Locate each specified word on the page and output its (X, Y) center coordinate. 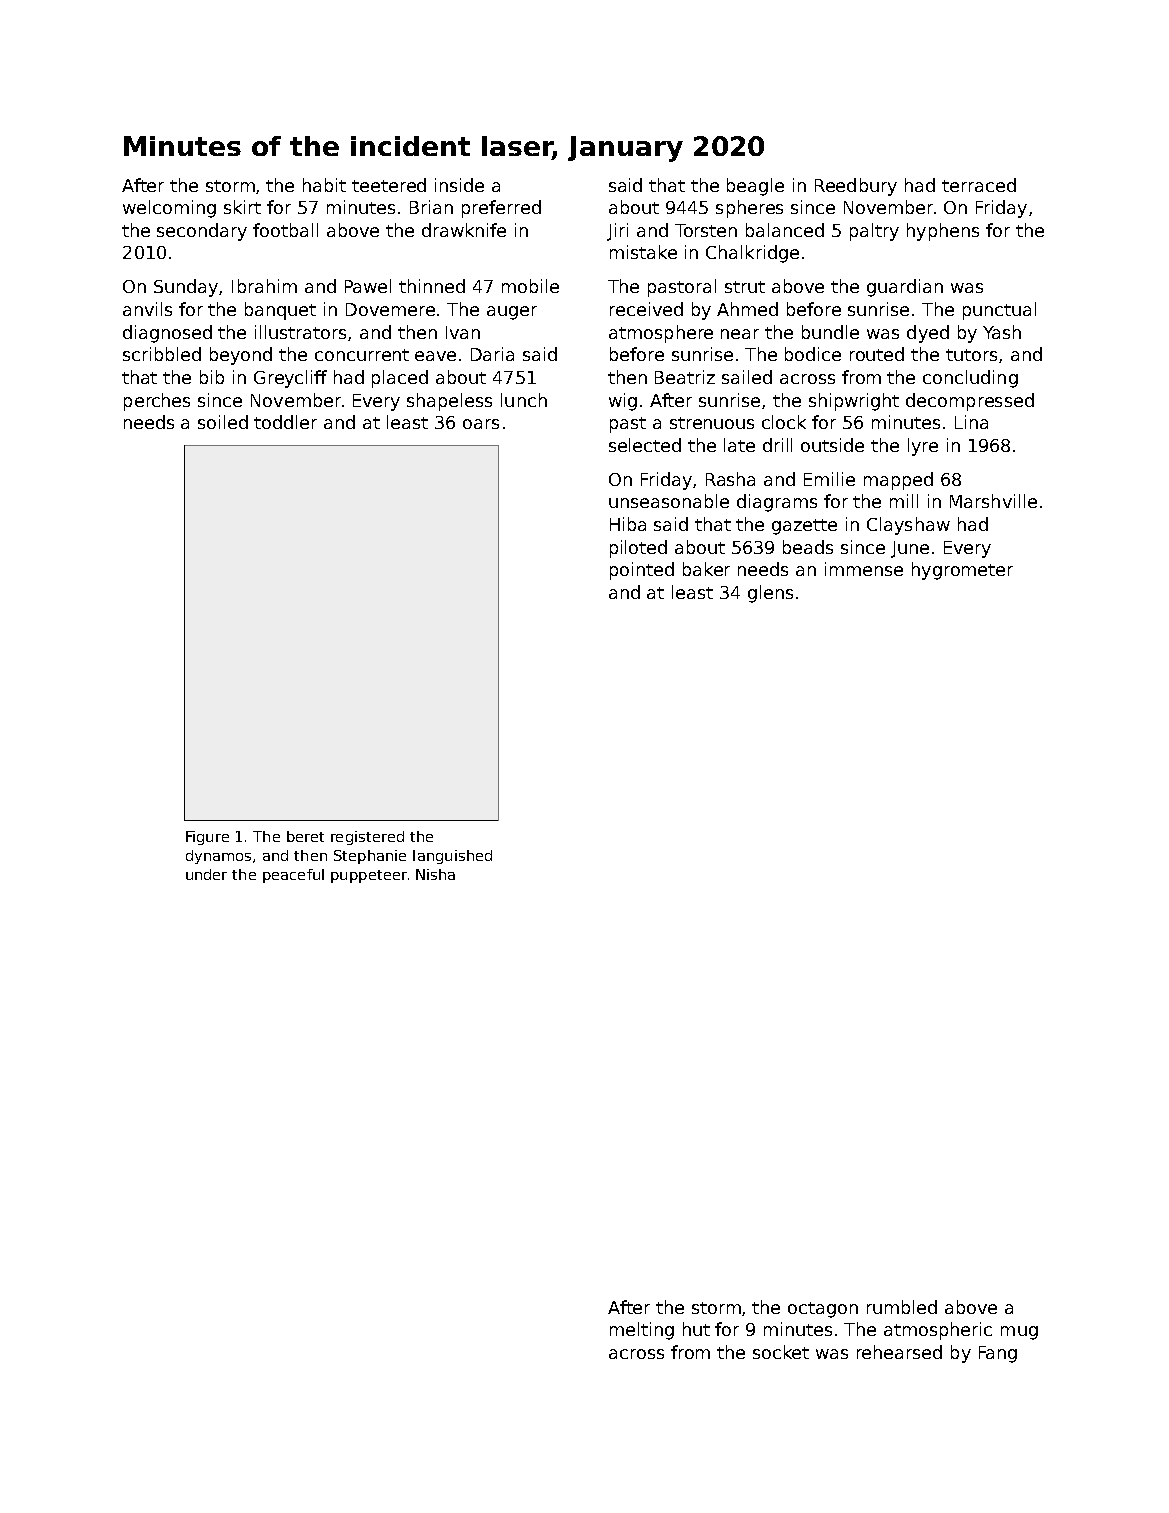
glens (770, 594)
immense (864, 569)
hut (696, 1329)
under (206, 874)
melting (642, 1331)
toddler (285, 422)
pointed (642, 571)
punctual (999, 311)
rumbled (902, 1307)
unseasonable (669, 501)
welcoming (169, 209)
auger (512, 313)
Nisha (435, 874)
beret (305, 836)
